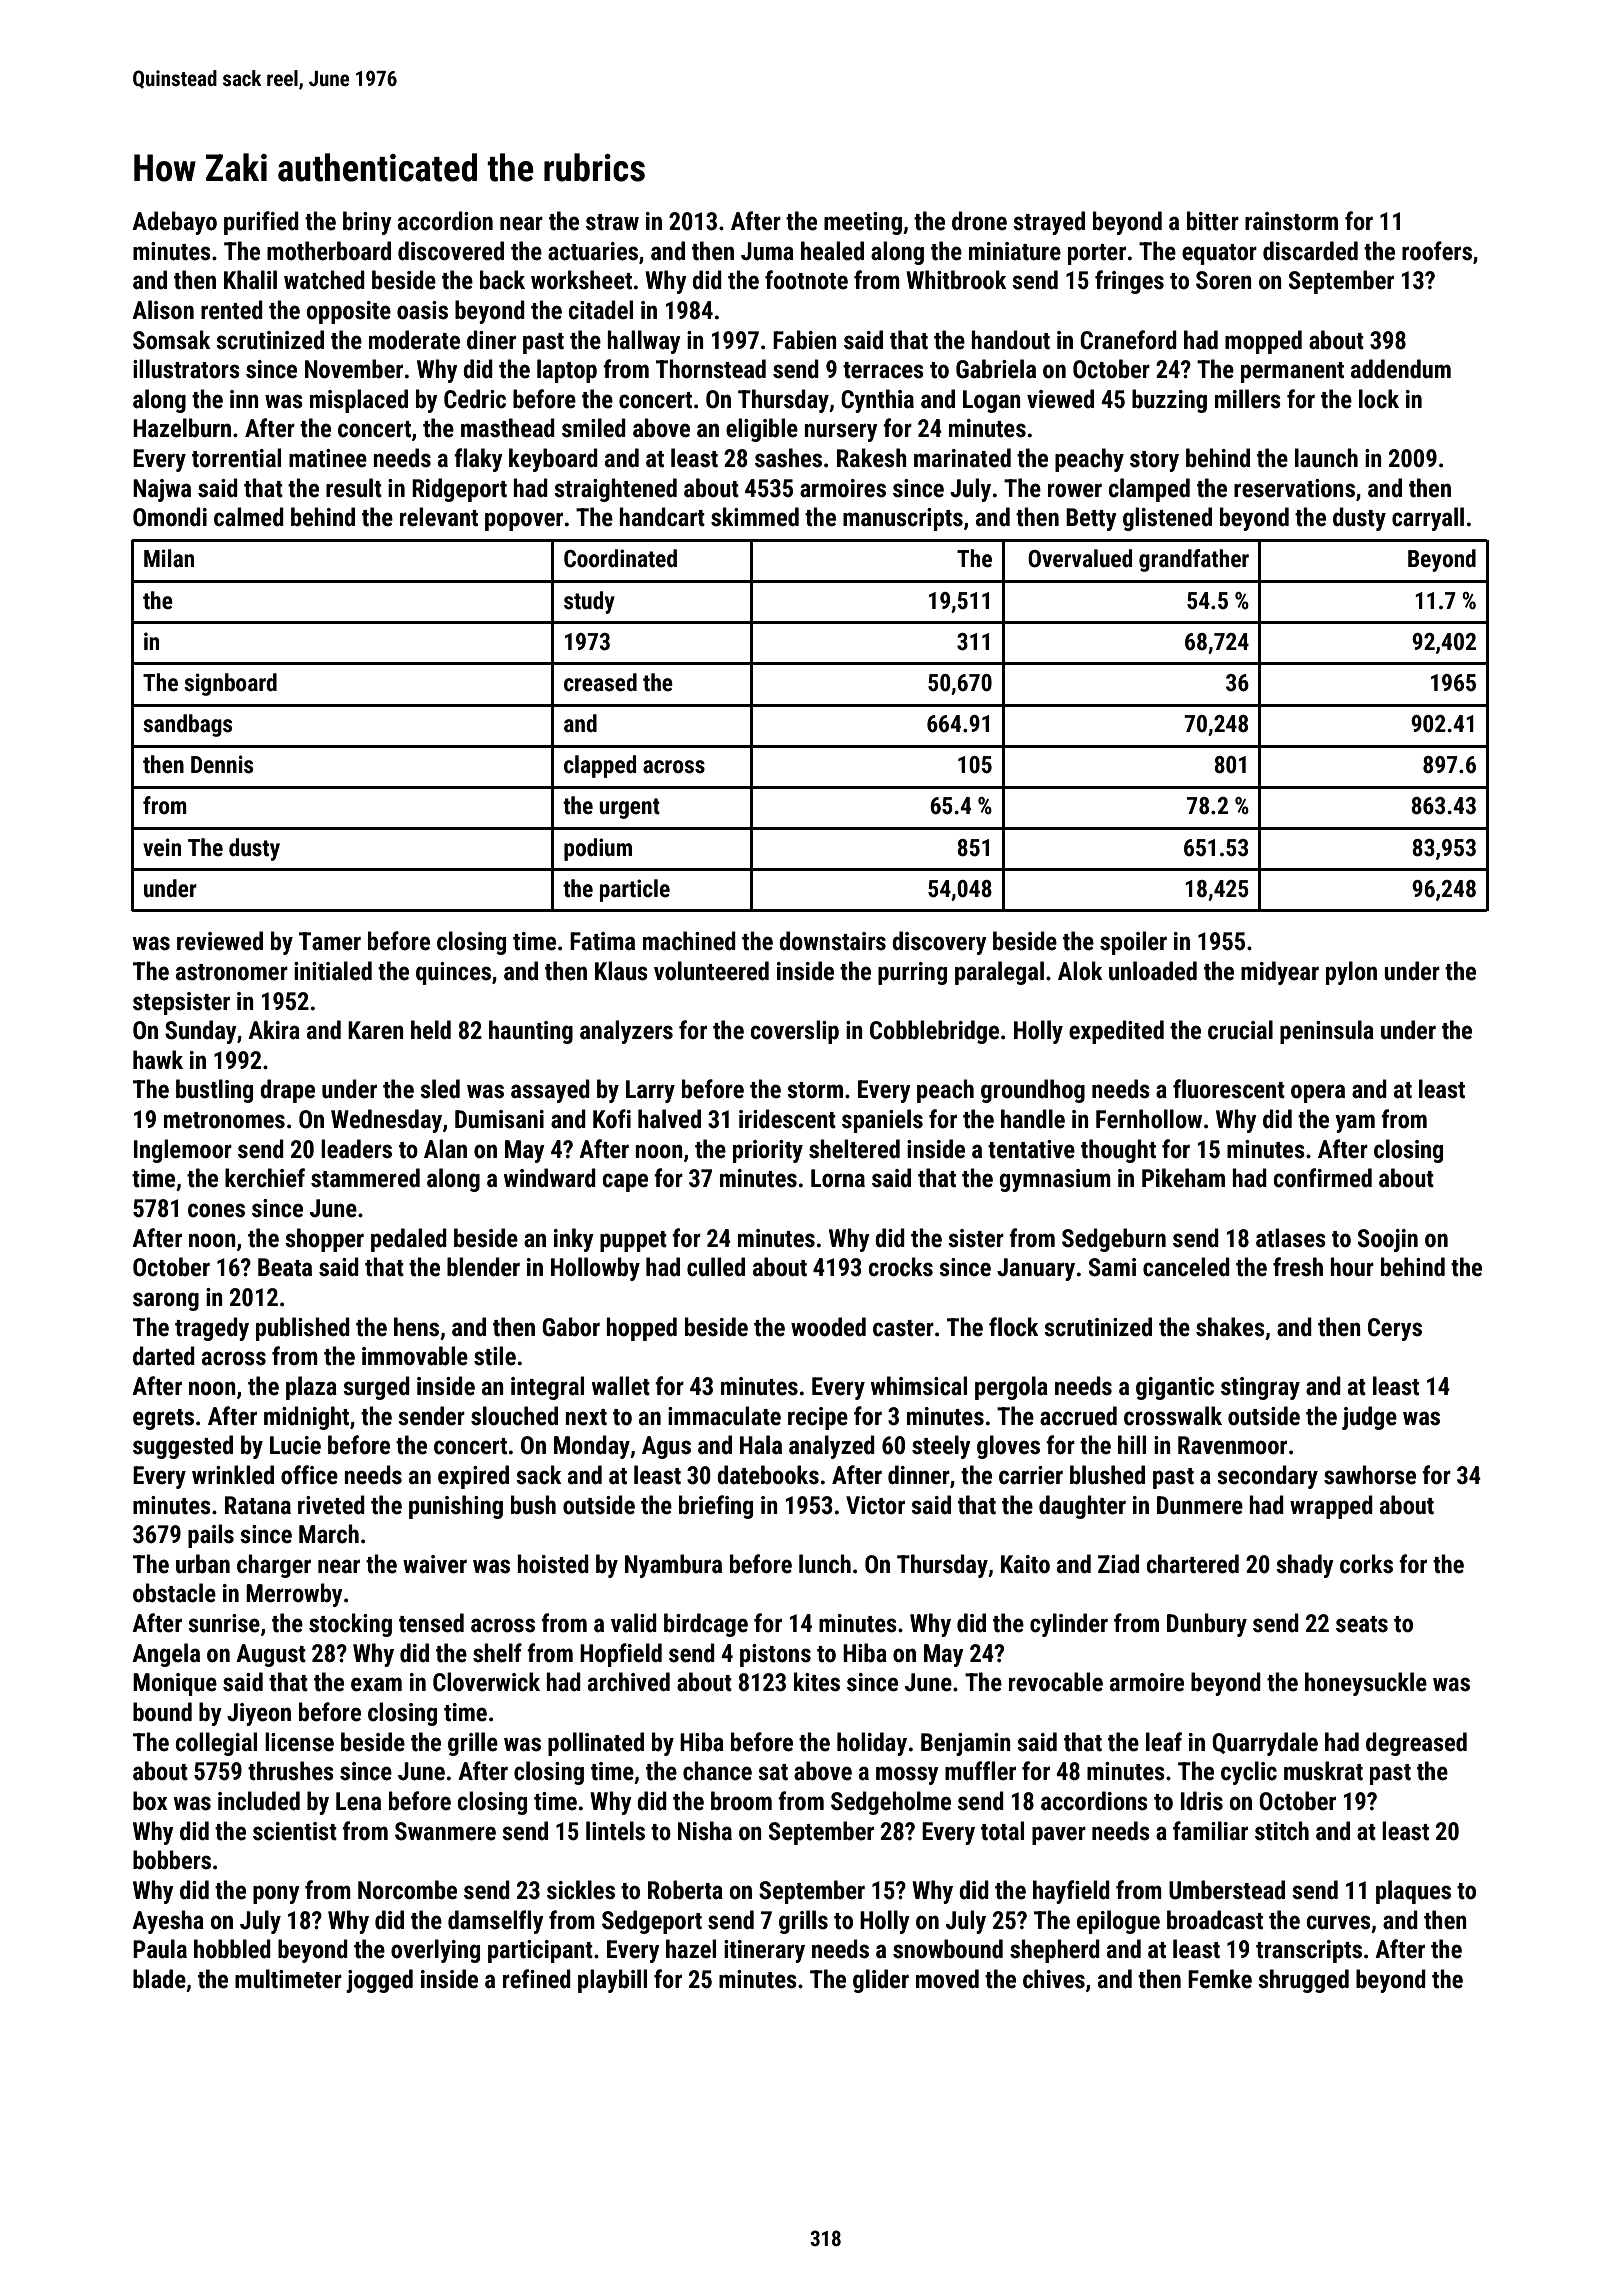  What do you see at coordinates (612, 222) in the page?
I see `straw` at bounding box center [612, 222].
